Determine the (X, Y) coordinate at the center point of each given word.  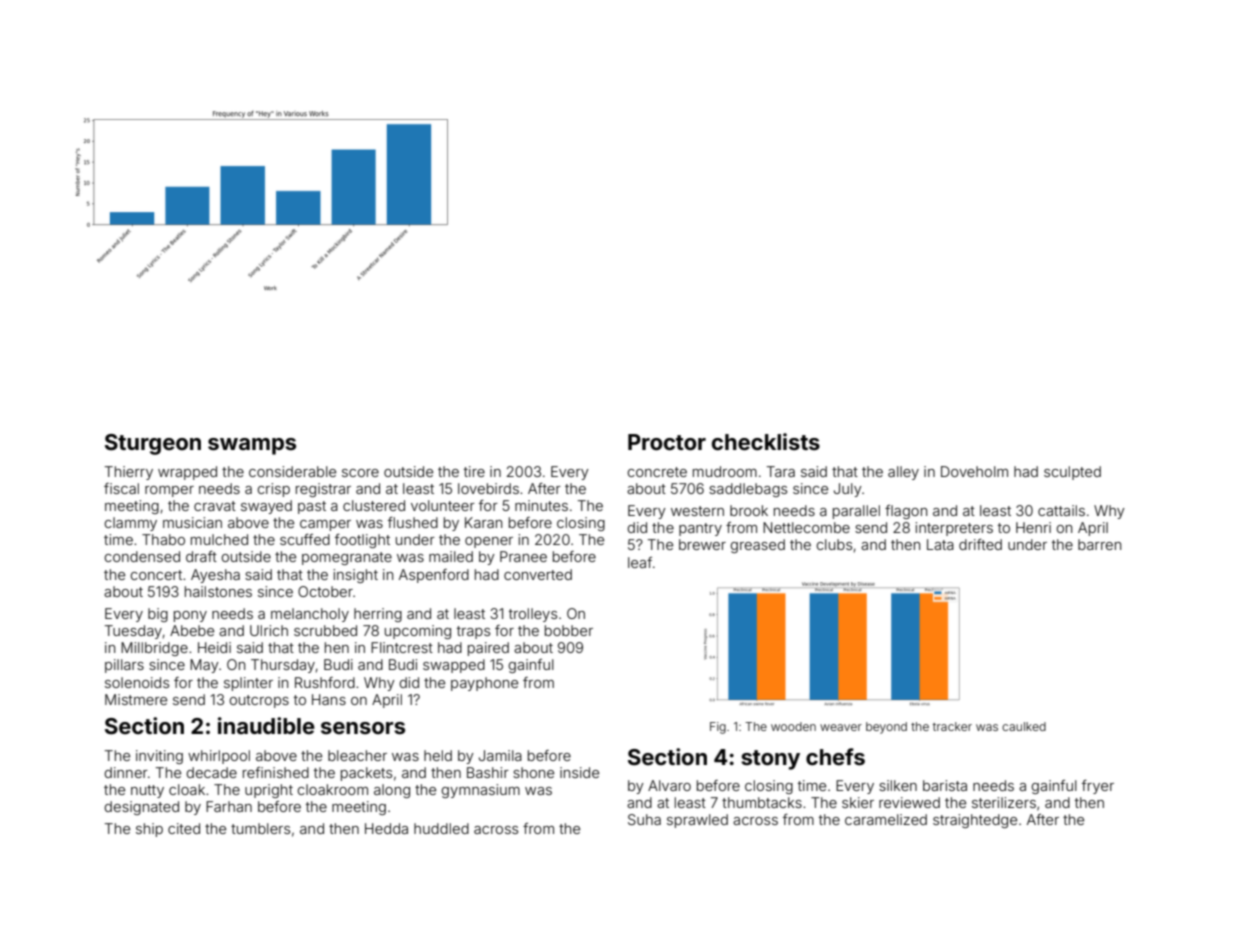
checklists (766, 441)
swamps (252, 446)
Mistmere (136, 699)
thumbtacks (762, 802)
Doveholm (974, 471)
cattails (1061, 510)
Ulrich (269, 630)
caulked (1024, 726)
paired (488, 649)
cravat (215, 506)
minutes (541, 505)
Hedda (386, 828)
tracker (952, 726)
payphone (484, 684)
